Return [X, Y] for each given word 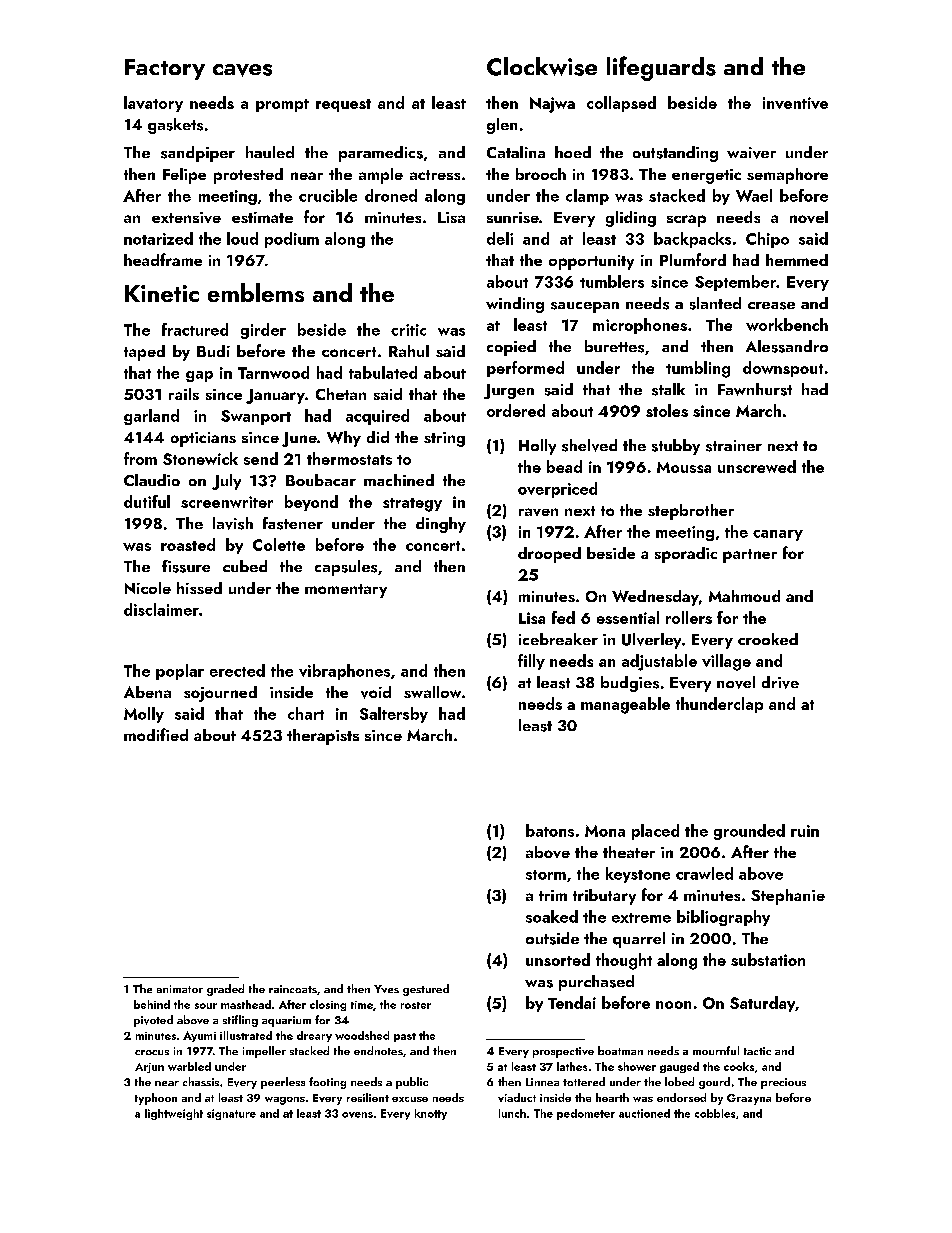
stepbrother [691, 512]
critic [408, 330]
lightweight [174, 1114]
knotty [431, 1114]
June [299, 439]
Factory [165, 69]
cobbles [715, 1113]
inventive [795, 103]
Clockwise [542, 66]
